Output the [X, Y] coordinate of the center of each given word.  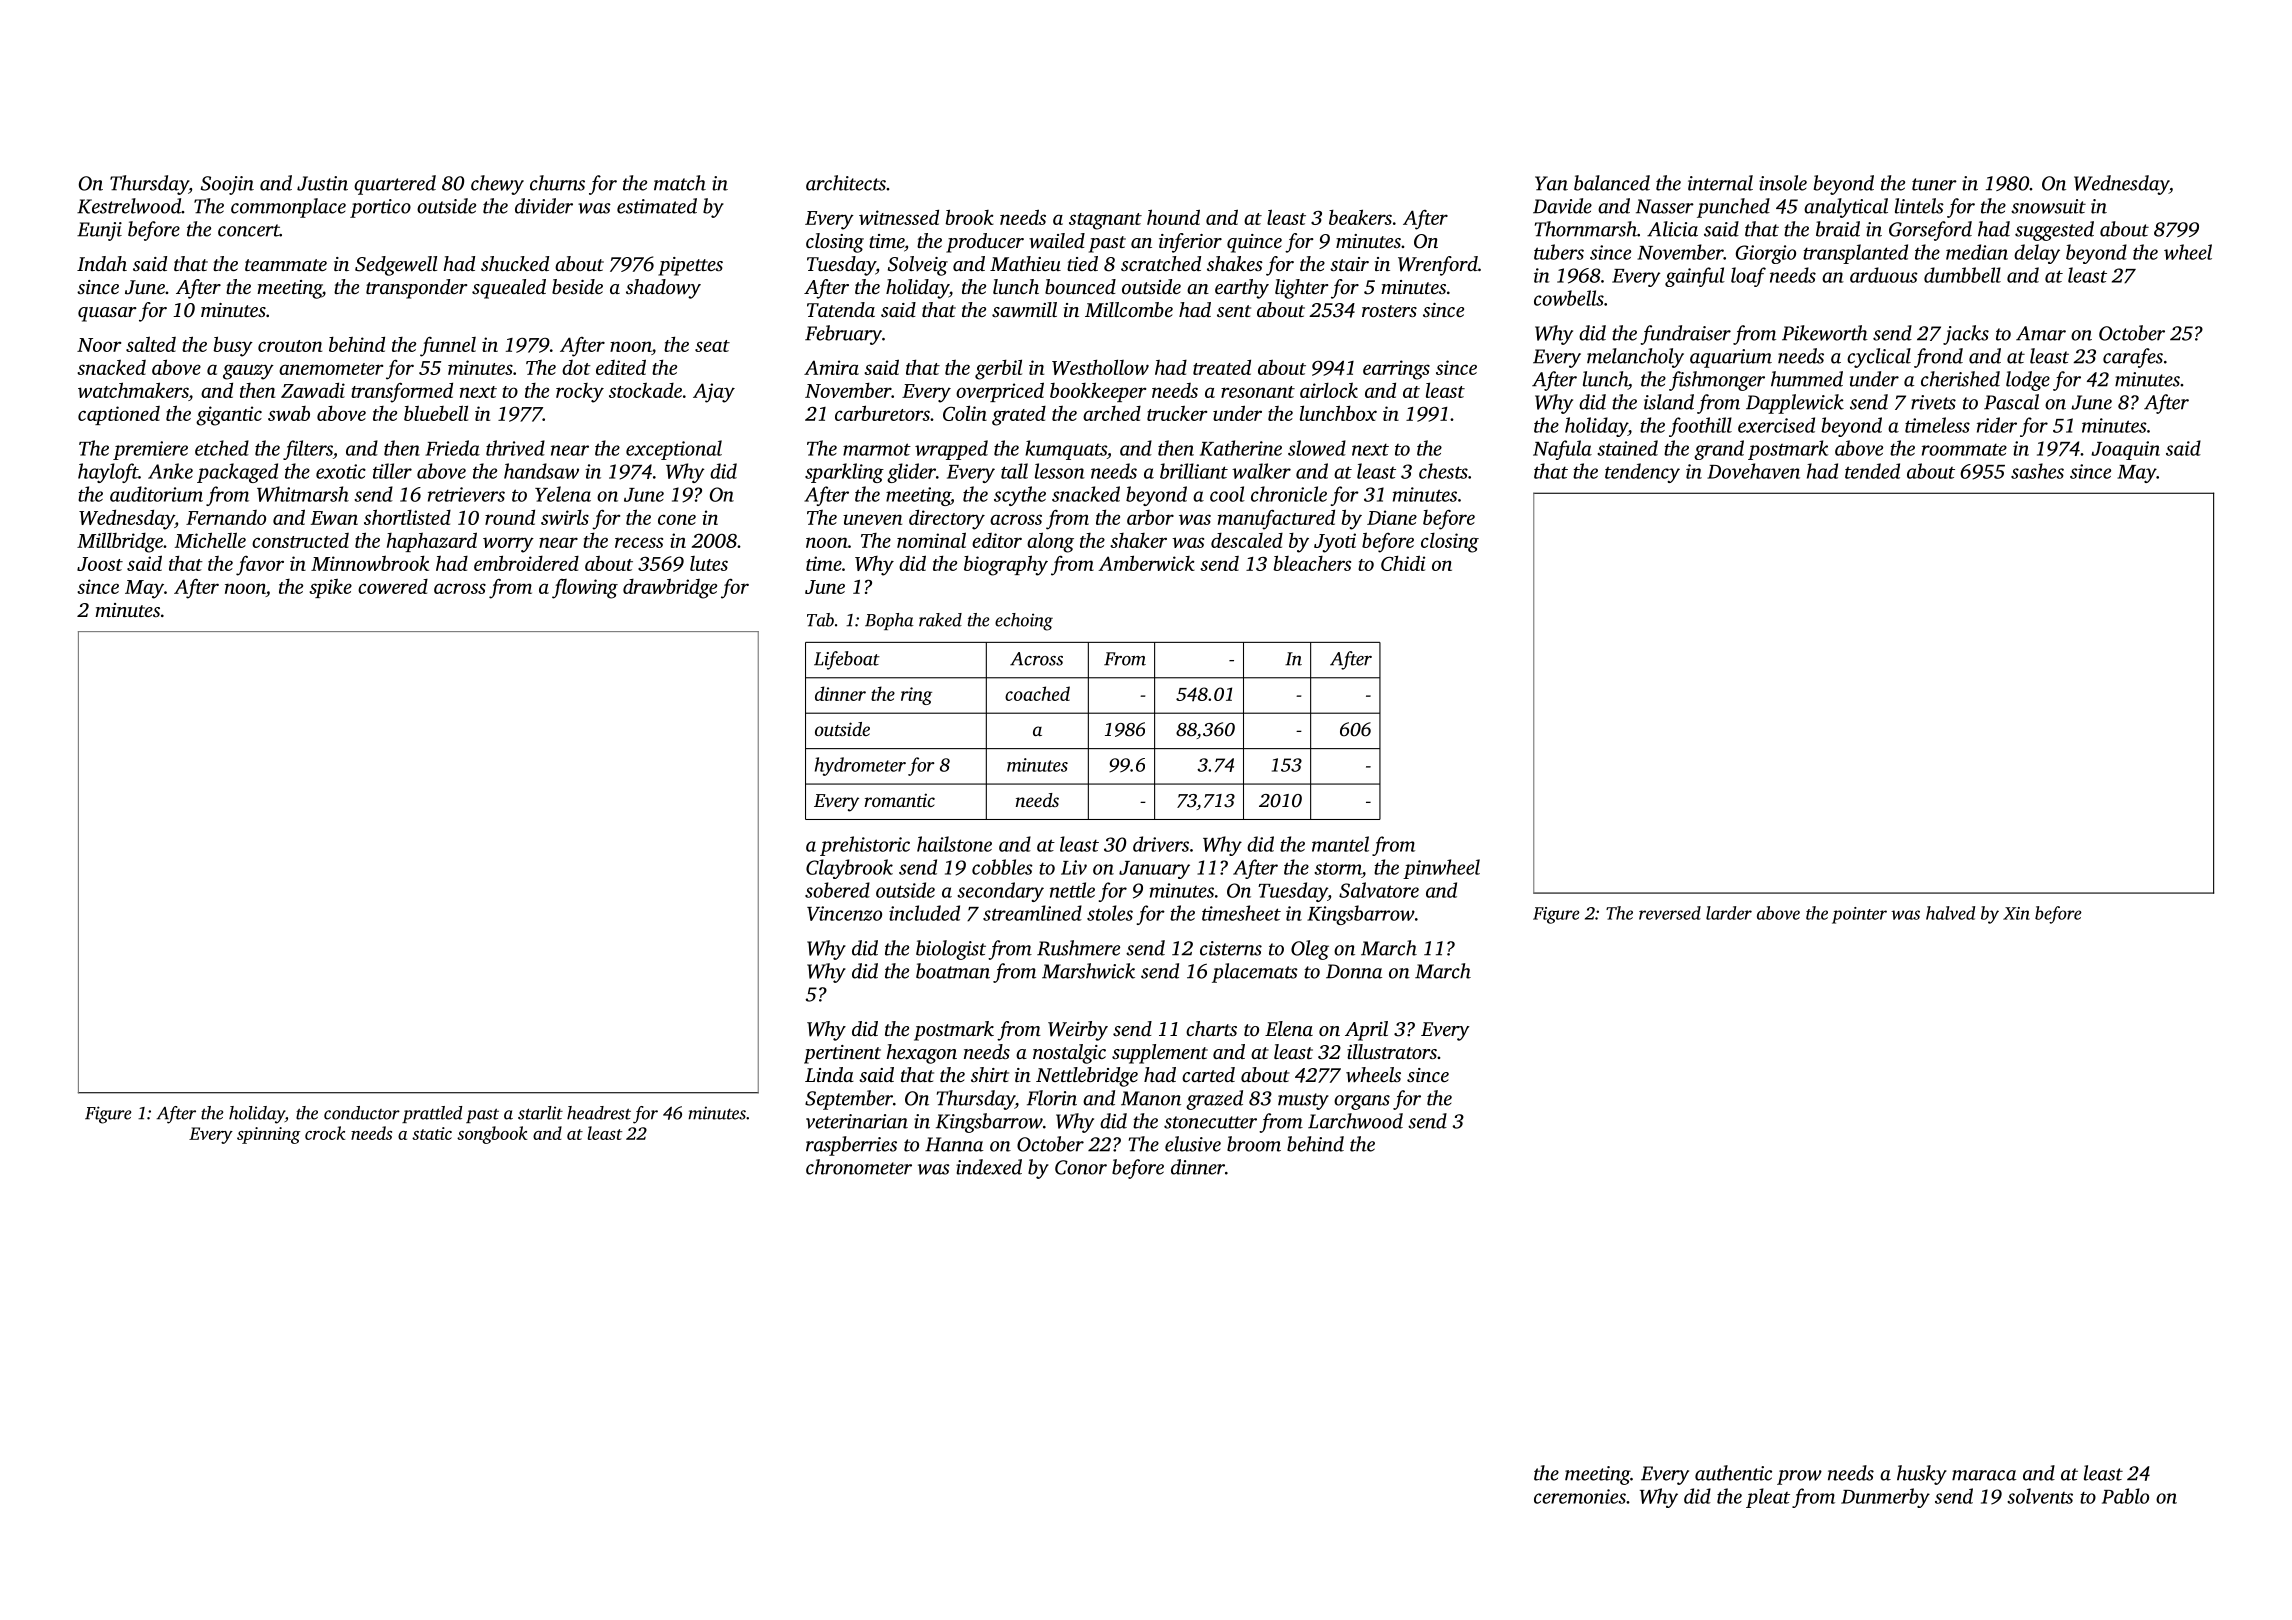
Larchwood [1355, 1121]
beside [577, 286]
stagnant [1105, 221]
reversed [1670, 913]
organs [1362, 1102]
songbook [492, 1135]
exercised [1776, 425]
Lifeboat [847, 660]
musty [1303, 1101]
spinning [268, 1135]
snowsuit [2048, 206]
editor [997, 540]
